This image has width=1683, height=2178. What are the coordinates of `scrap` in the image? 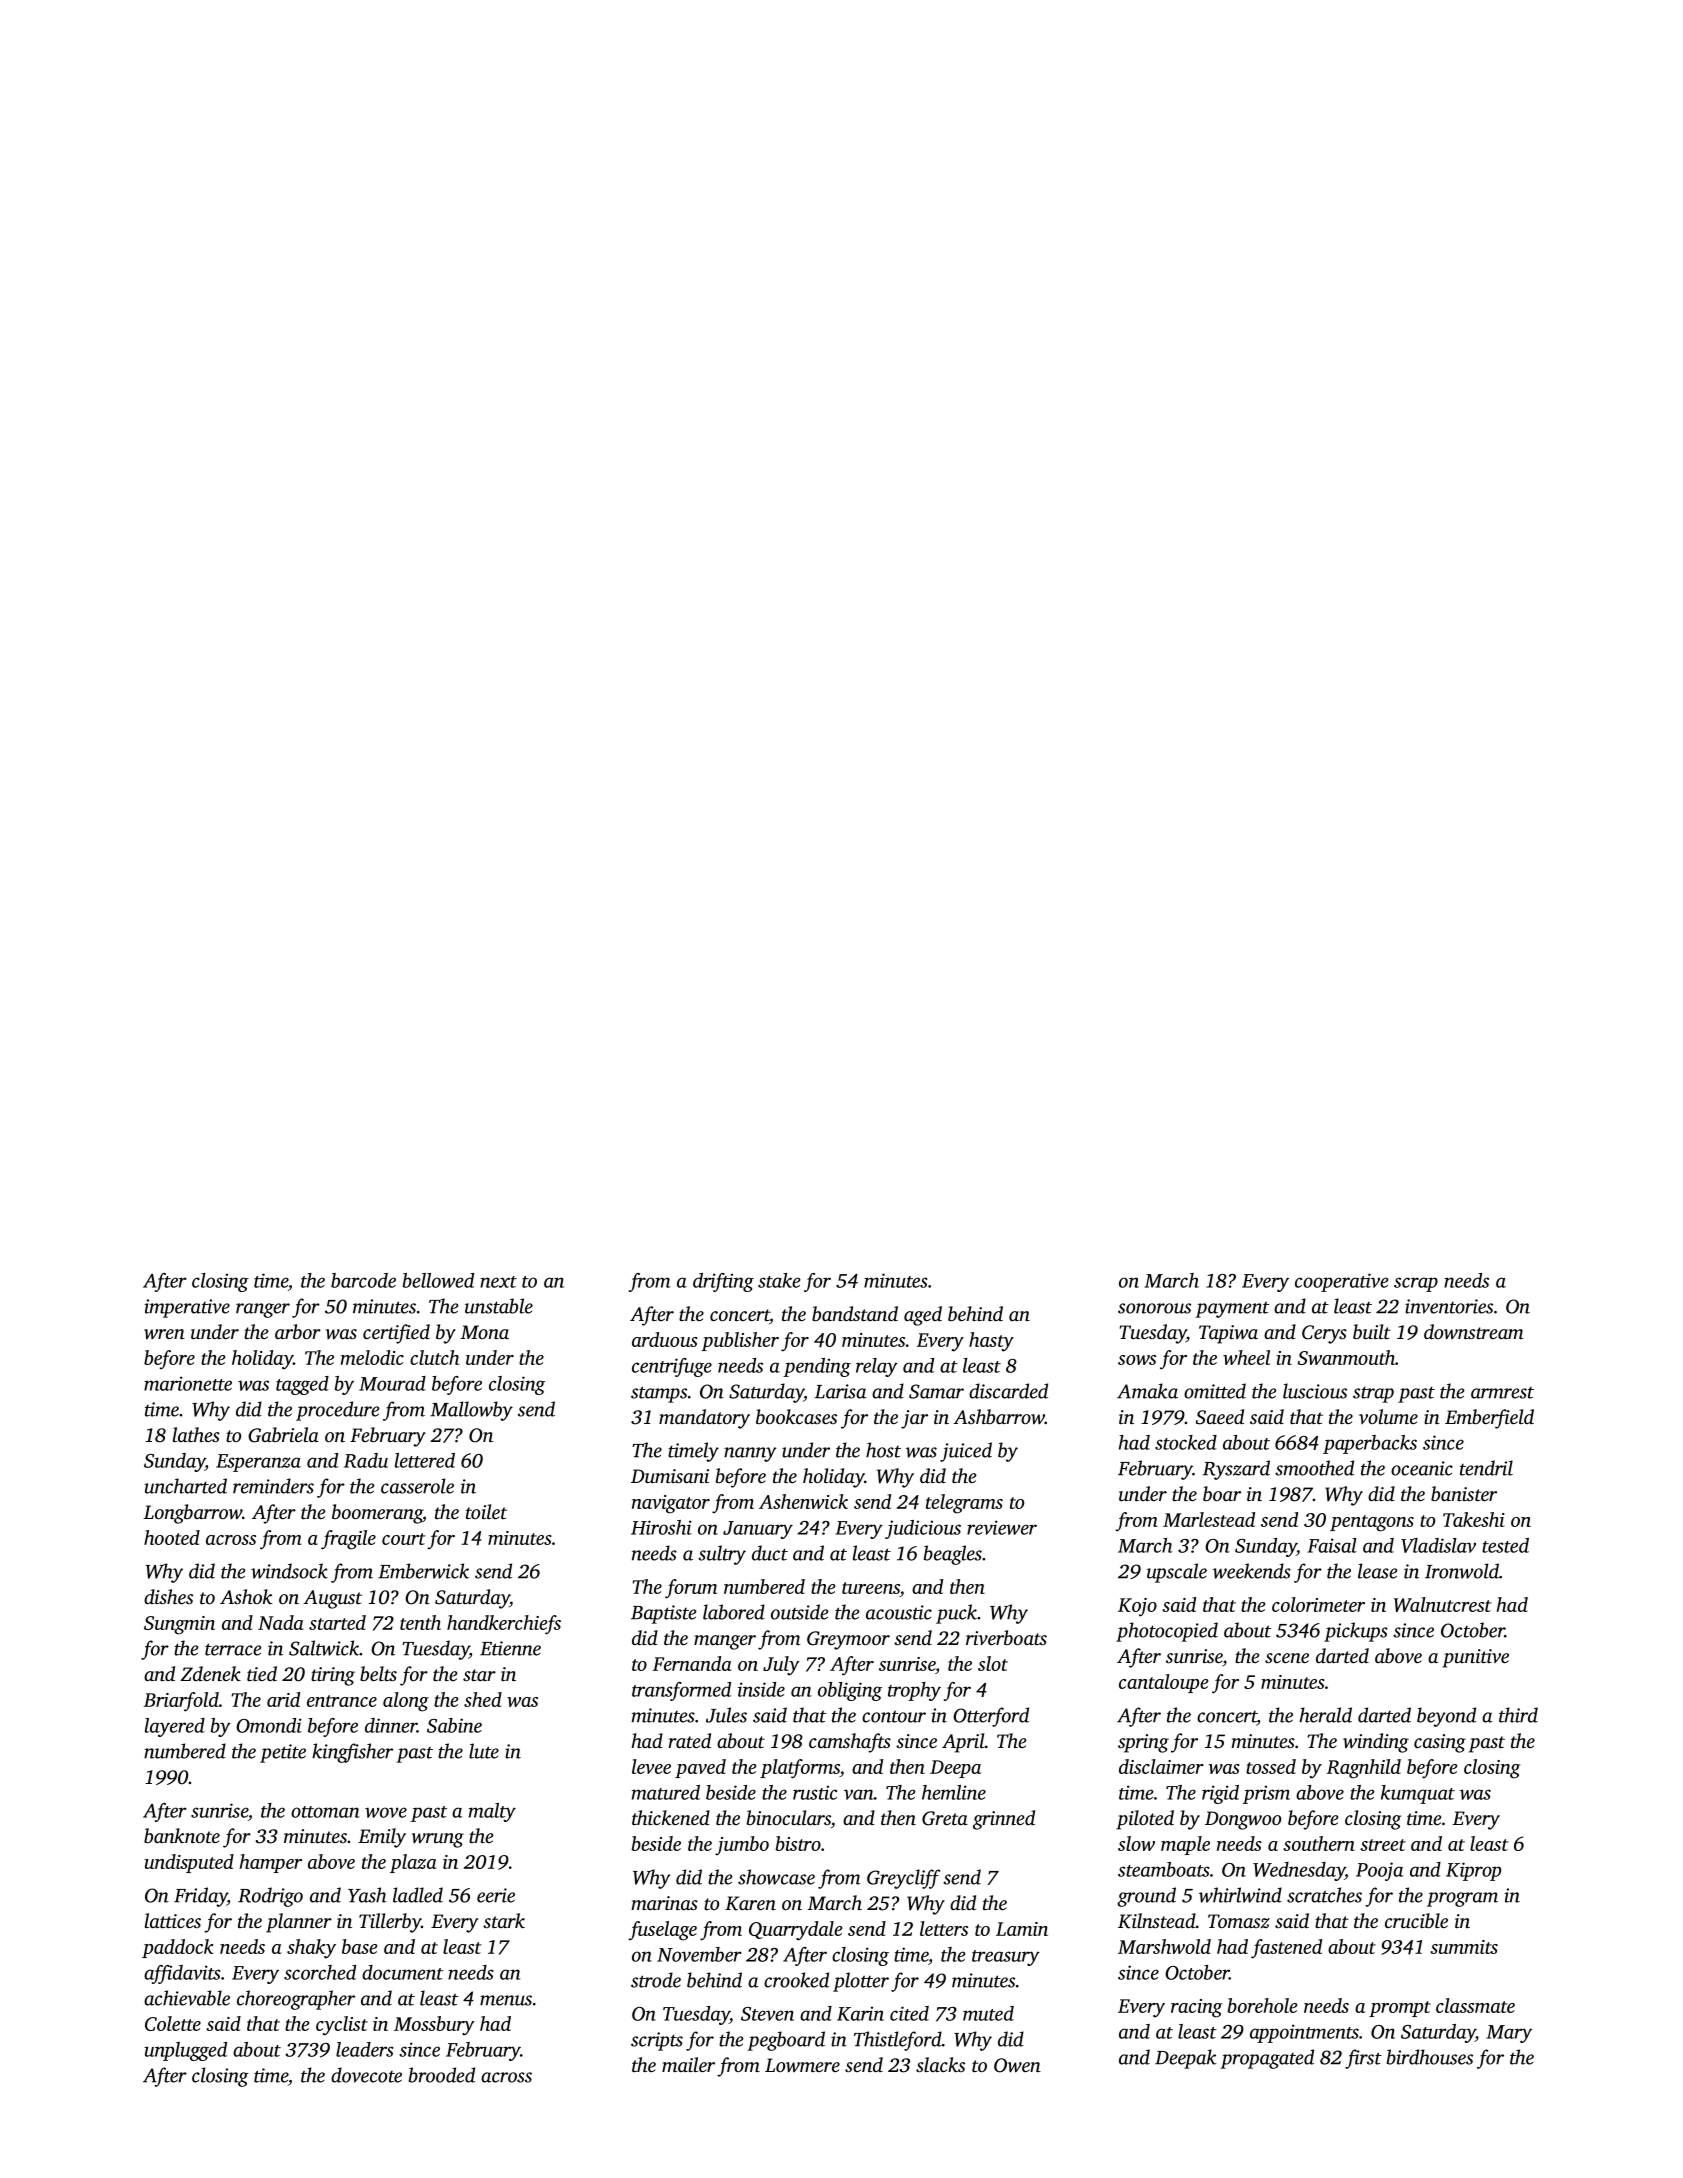 It's located at (1416, 1284).
